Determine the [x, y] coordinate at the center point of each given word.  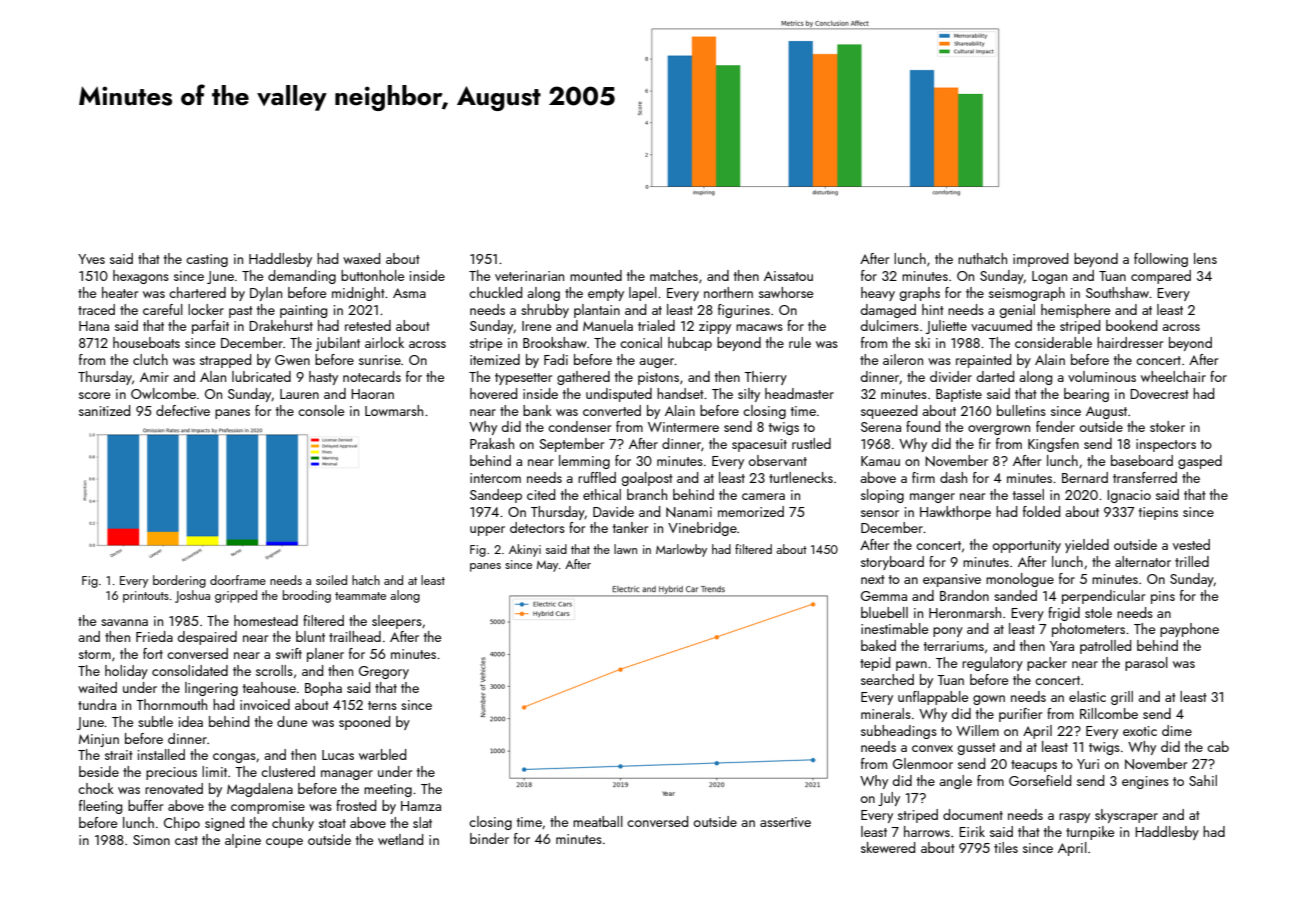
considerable [1053, 342]
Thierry [765, 378]
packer [1047, 664]
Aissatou [788, 276]
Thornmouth [171, 704]
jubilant [337, 344]
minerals [886, 713]
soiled [331, 580]
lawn [625, 549]
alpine [243, 841]
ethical [602, 494]
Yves [91, 259]
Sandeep [496, 496]
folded [1041, 511]
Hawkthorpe [955, 513]
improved [1040, 260]
